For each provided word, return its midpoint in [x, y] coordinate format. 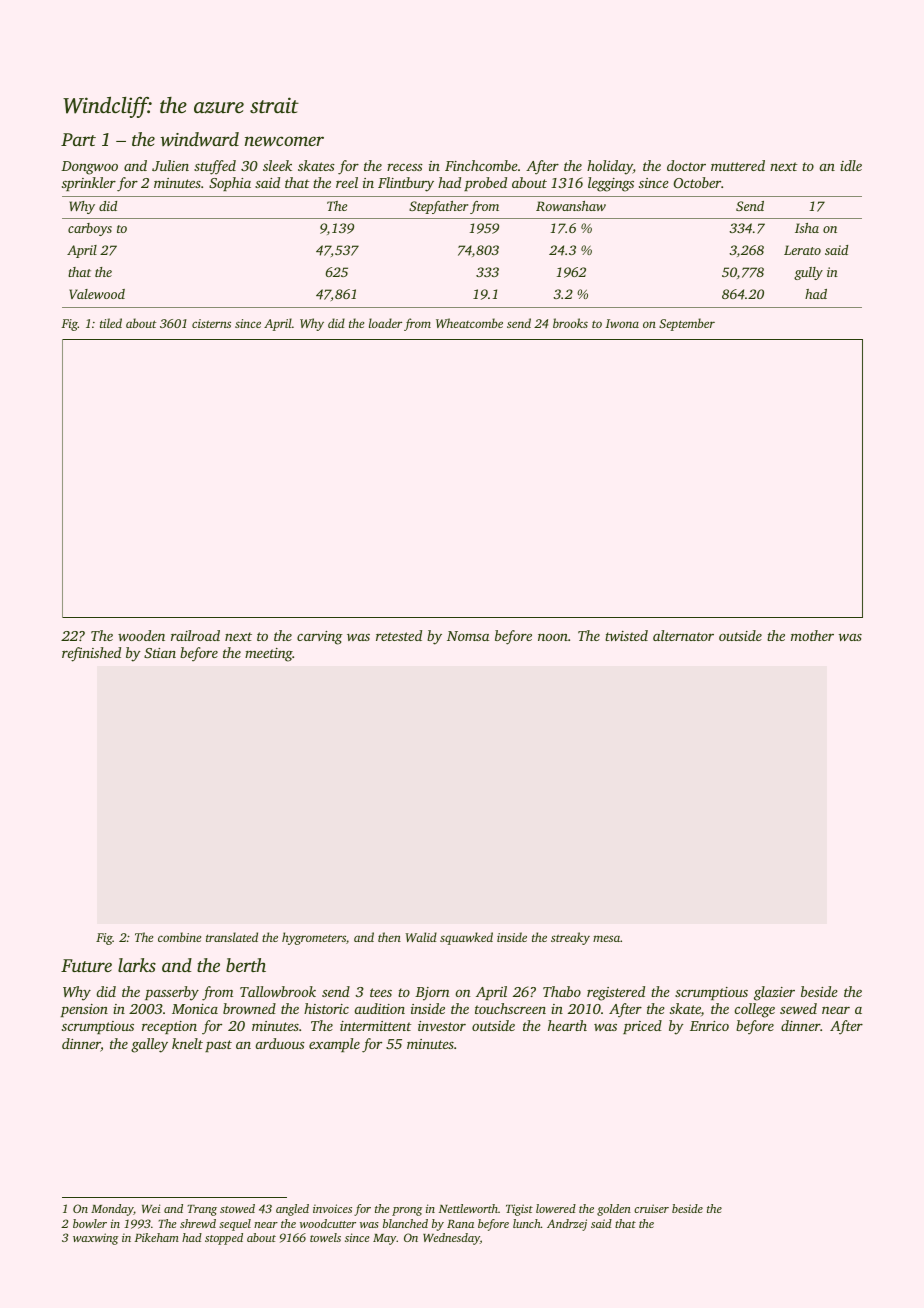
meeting [269, 655]
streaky [570, 938]
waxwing [95, 1239]
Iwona [622, 323]
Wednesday [451, 1239]
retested [399, 635]
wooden [141, 635]
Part [78, 139]
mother [812, 635]
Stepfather [438, 207]
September [687, 324]
